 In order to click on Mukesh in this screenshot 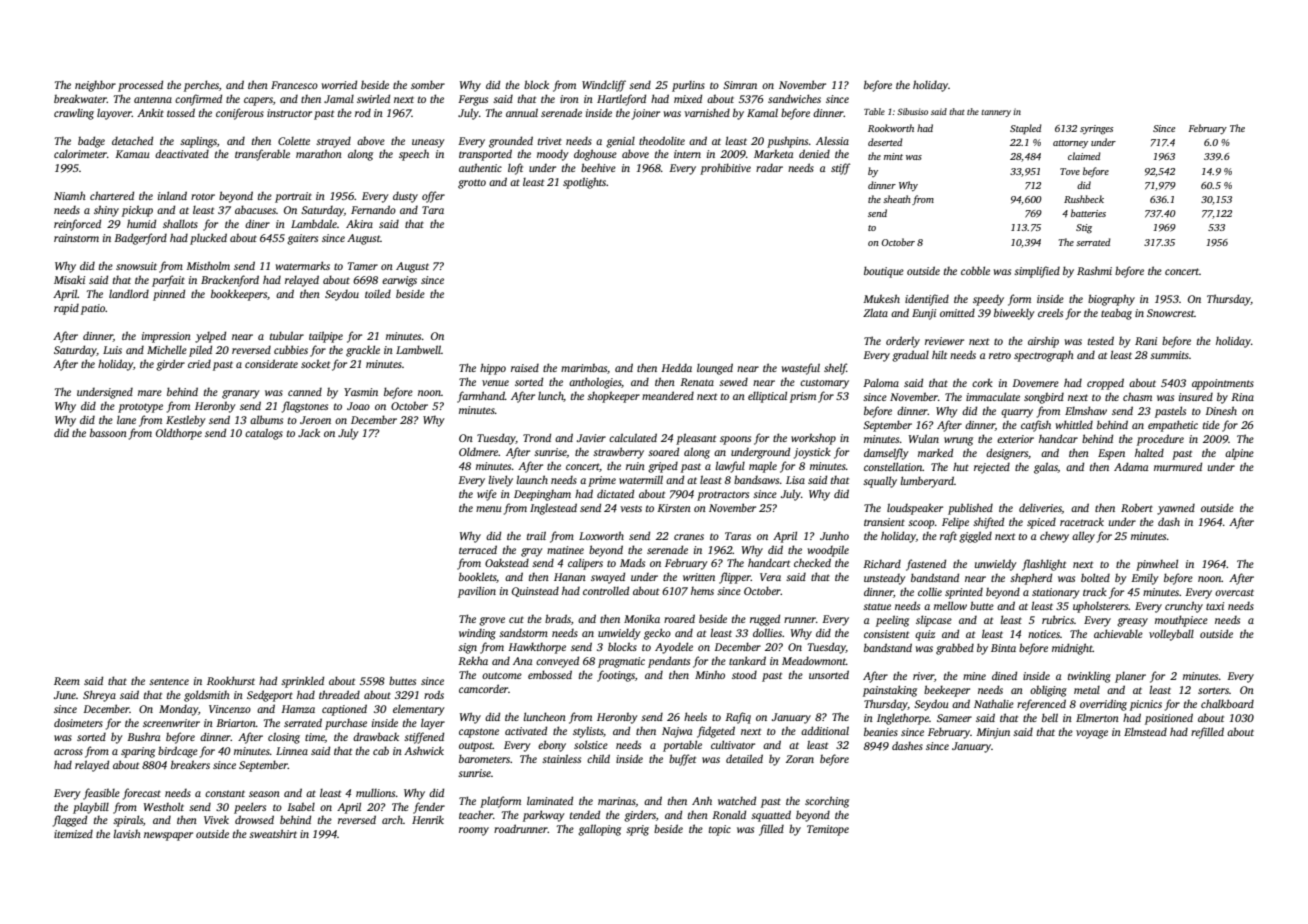, I will do `click(881, 298)`.
